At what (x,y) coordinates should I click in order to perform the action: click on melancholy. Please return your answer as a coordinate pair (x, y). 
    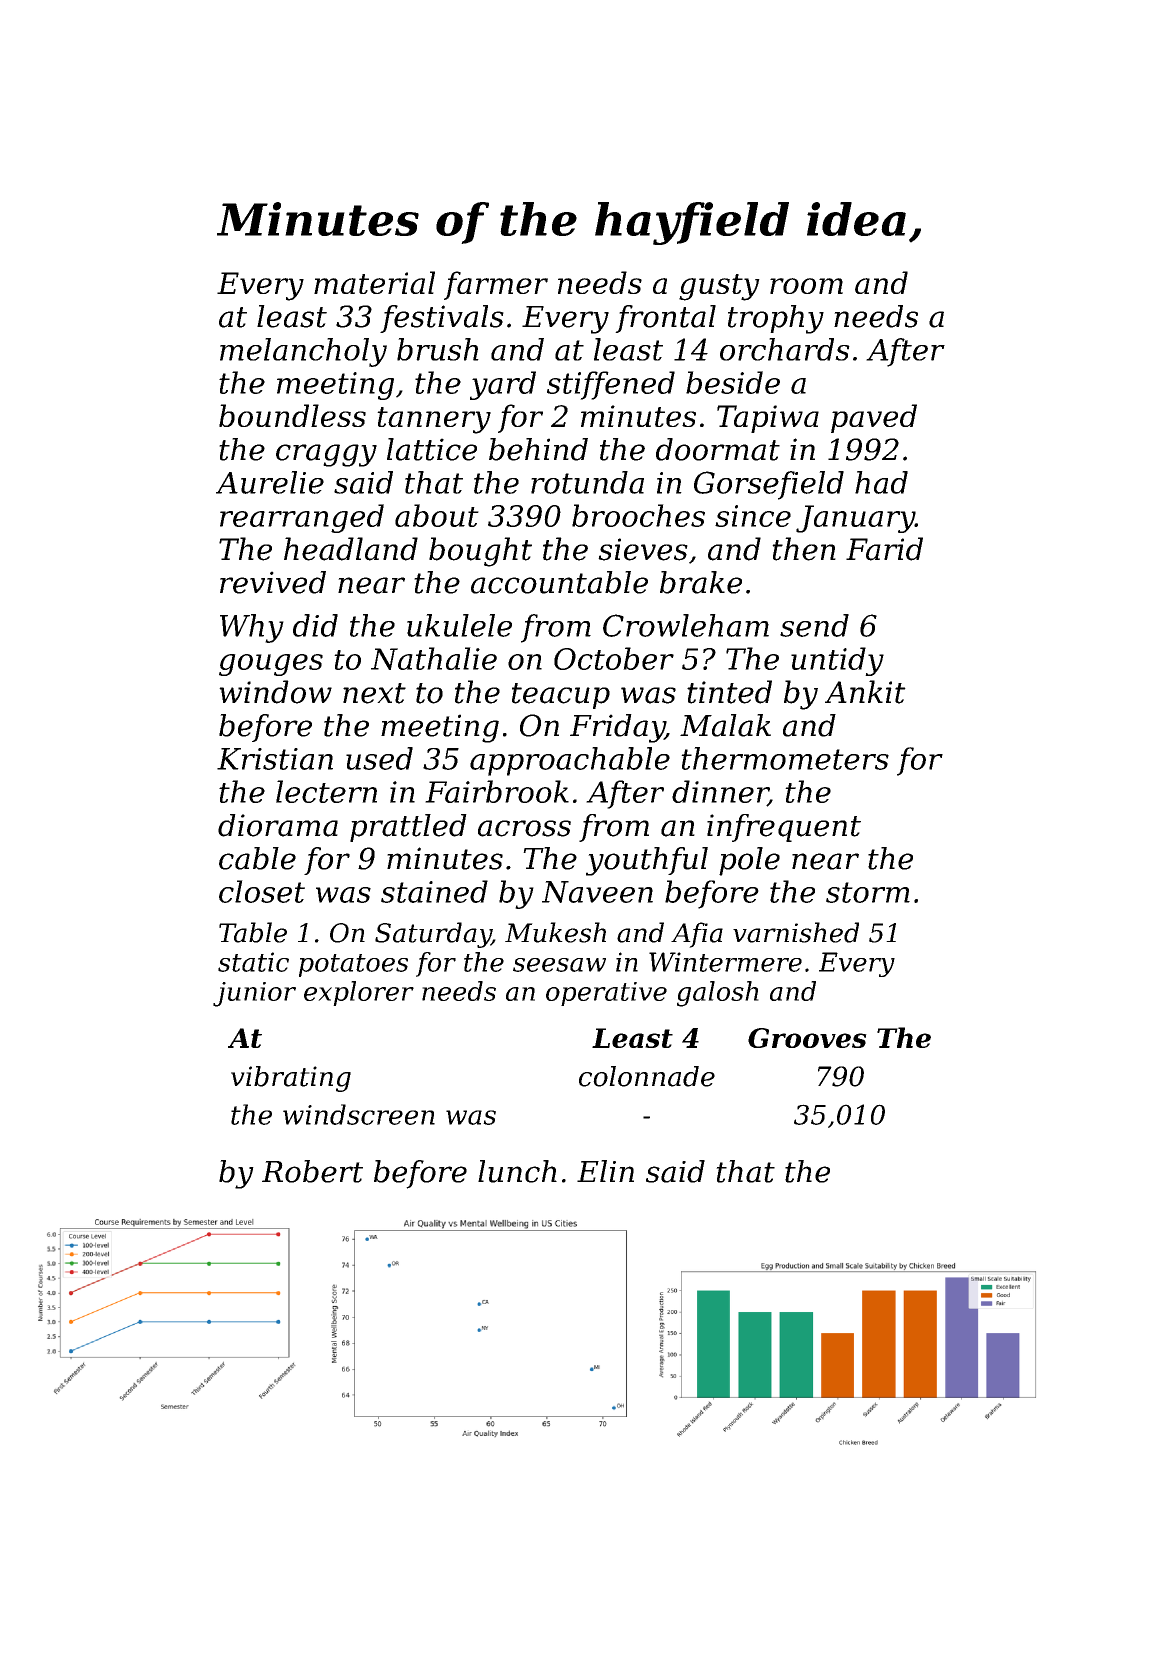
    Looking at the image, I should click on (303, 352).
